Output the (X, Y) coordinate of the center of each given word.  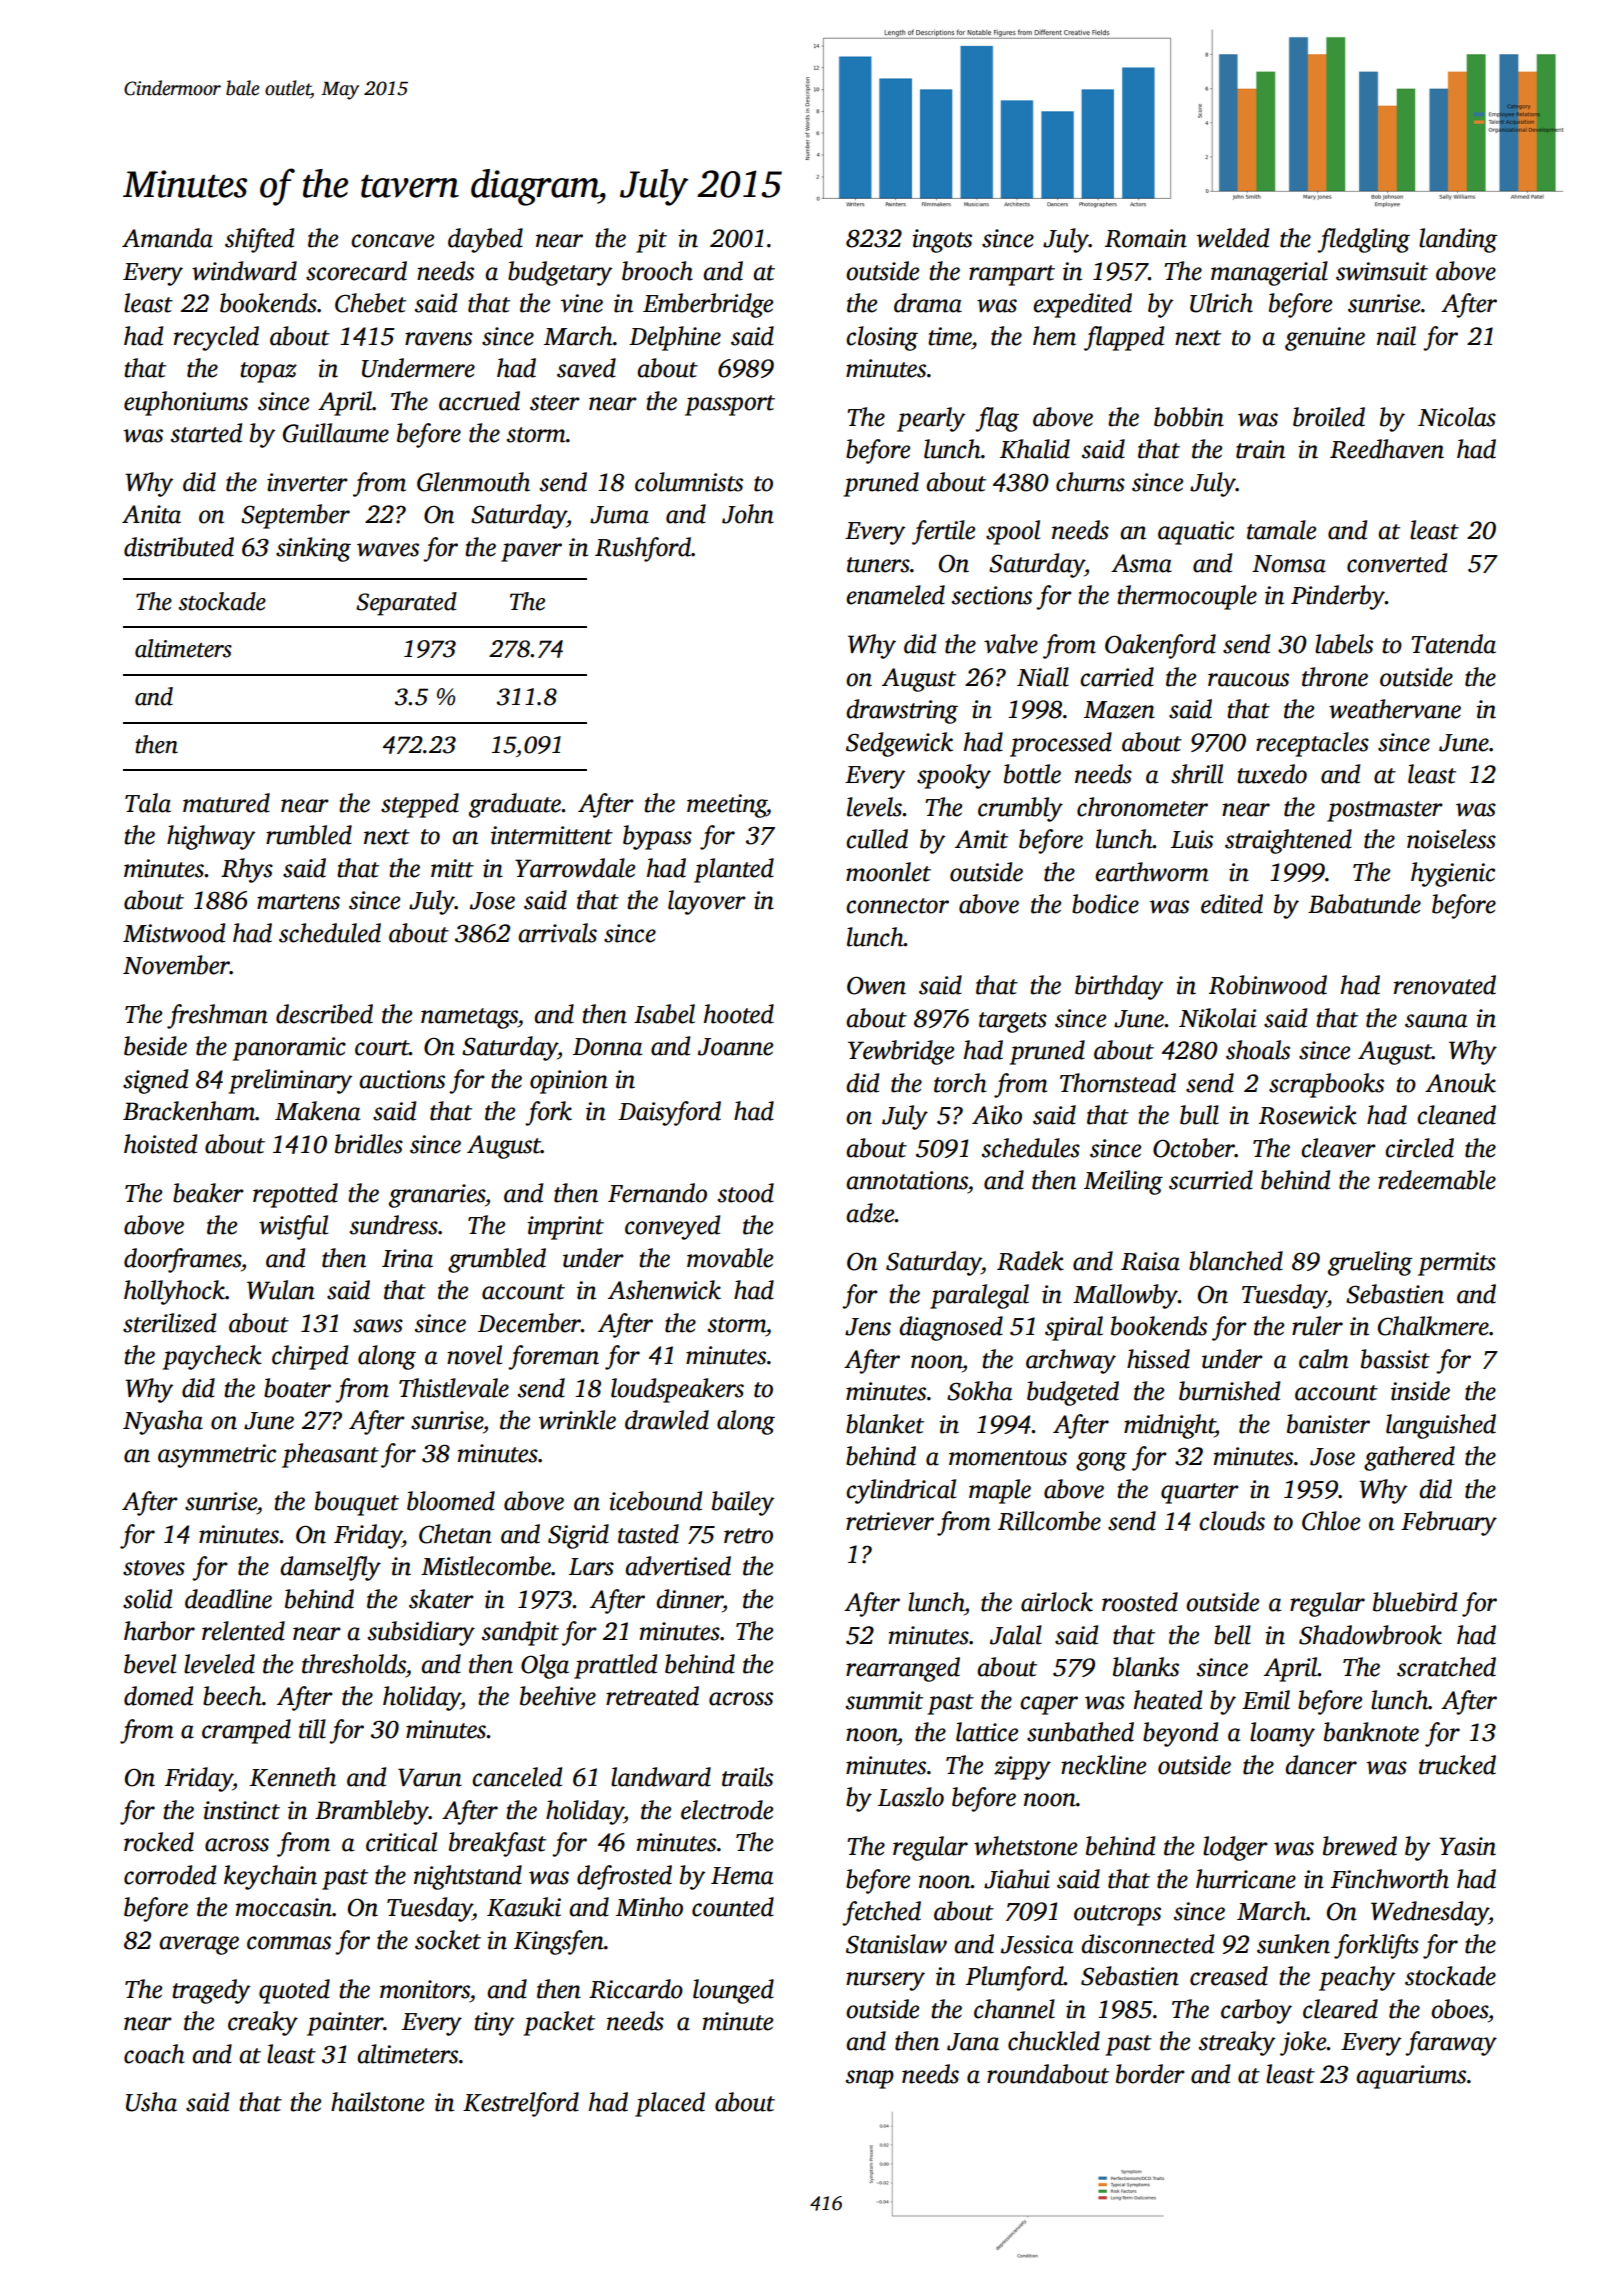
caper (1049, 1705)
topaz (268, 372)
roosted (1140, 1602)
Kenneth (293, 1777)
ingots (942, 241)
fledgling (1363, 240)
